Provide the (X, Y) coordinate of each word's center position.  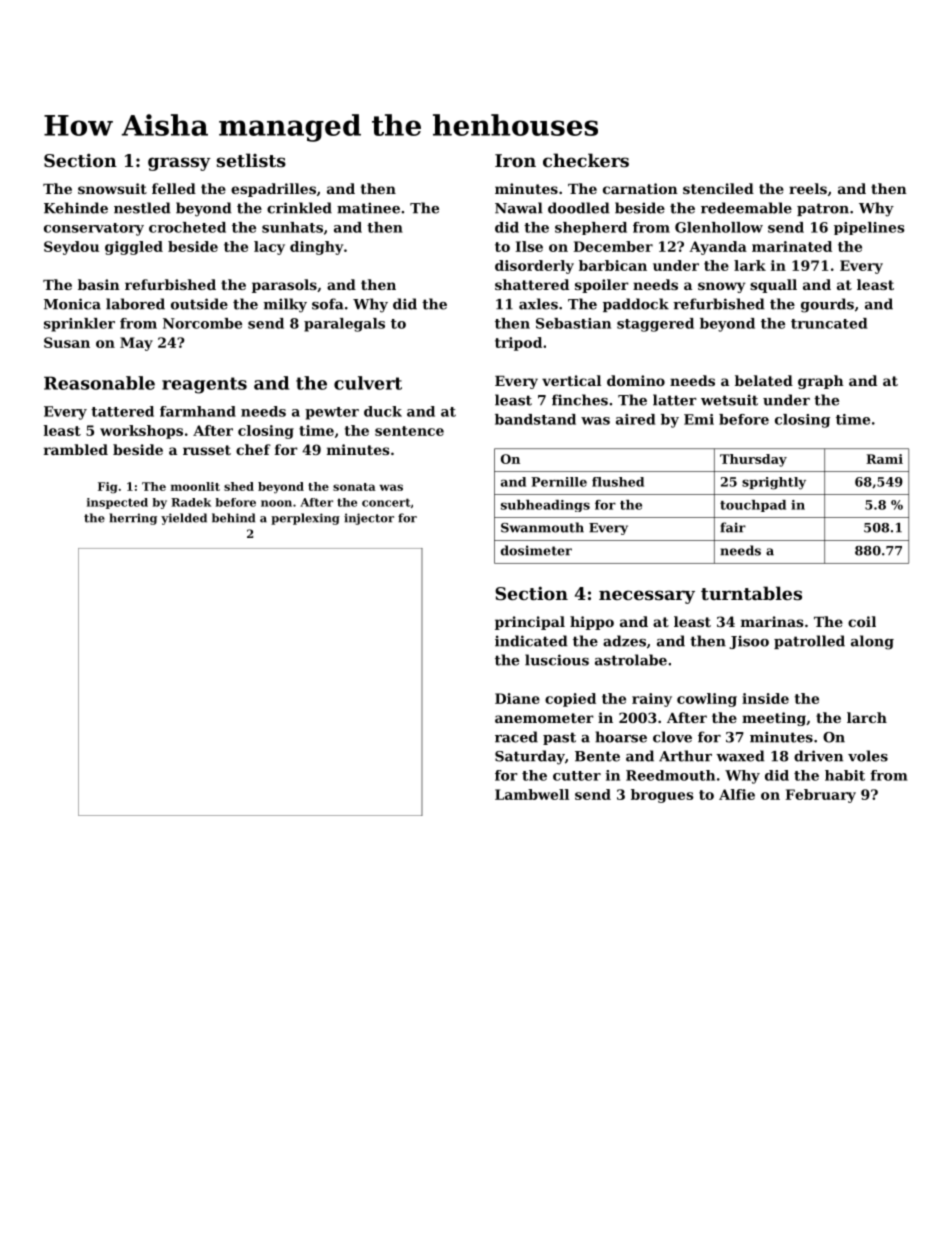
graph (821, 382)
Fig (107, 488)
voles (868, 756)
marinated (792, 246)
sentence (409, 431)
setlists (251, 160)
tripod (518, 344)
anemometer (544, 718)
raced (516, 737)
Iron (515, 160)
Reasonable (99, 383)
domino (636, 380)
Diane (517, 698)
